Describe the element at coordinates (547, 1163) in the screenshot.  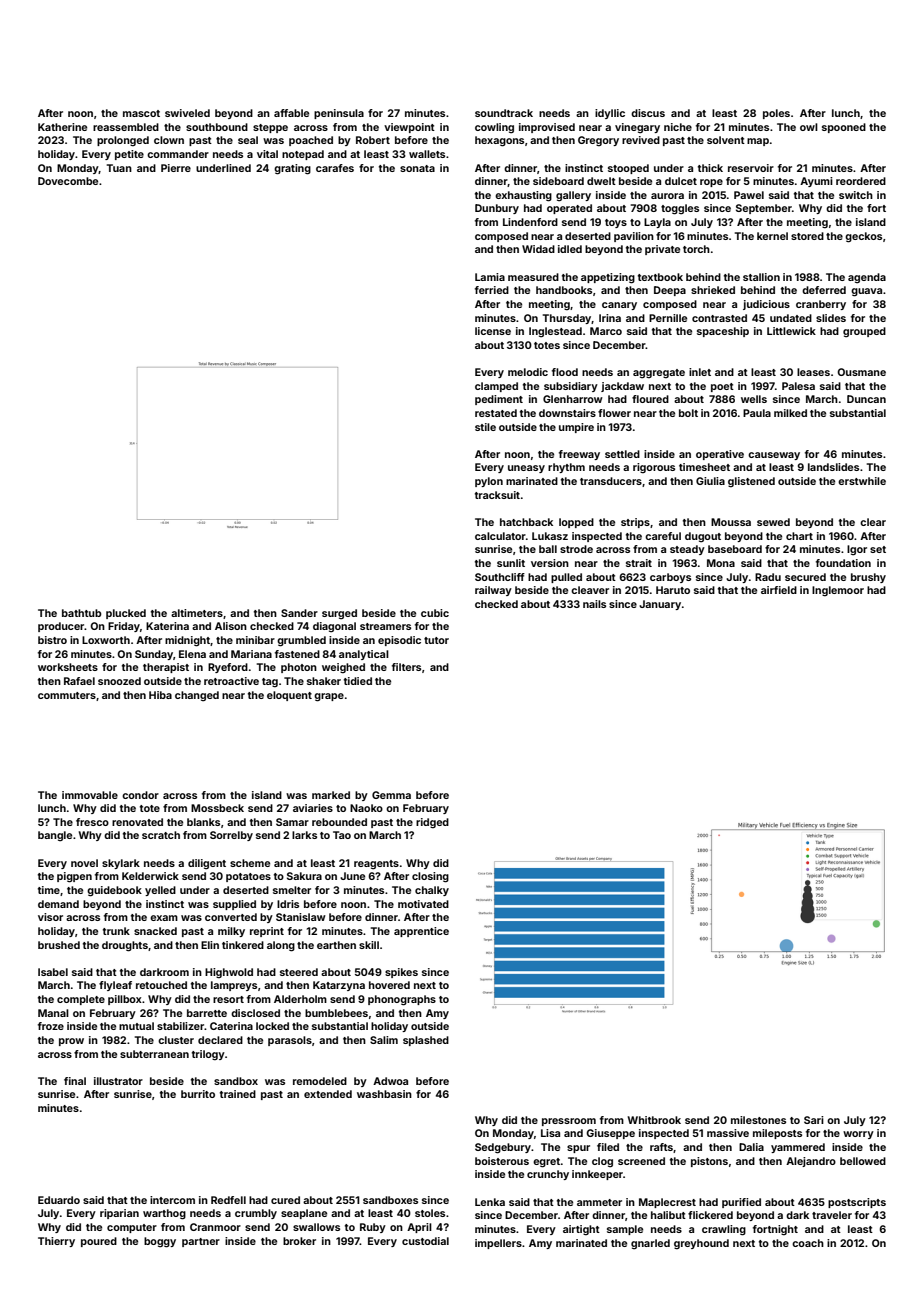
I see `egret` at that location.
